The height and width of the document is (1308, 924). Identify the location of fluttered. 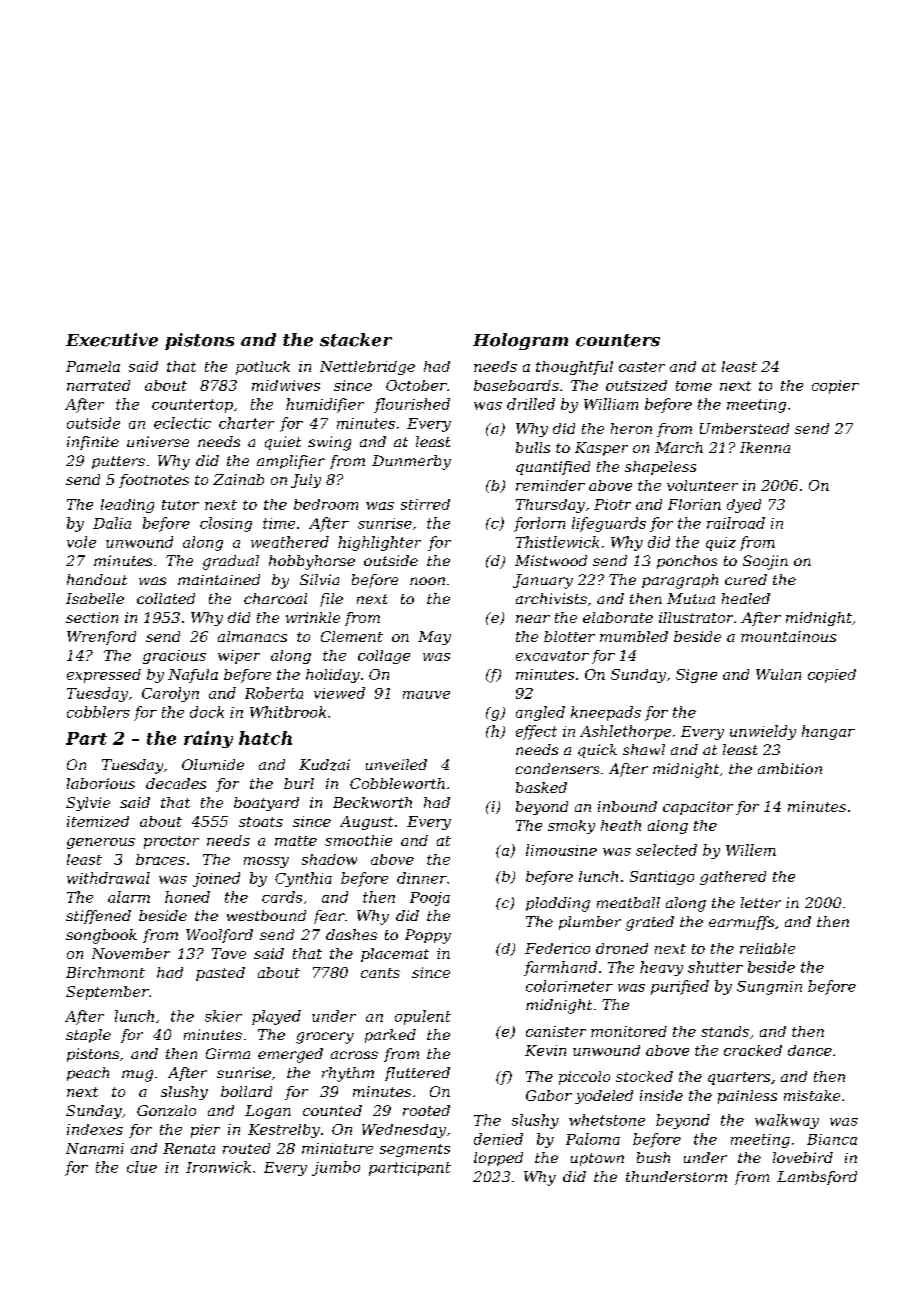
(417, 1074).
